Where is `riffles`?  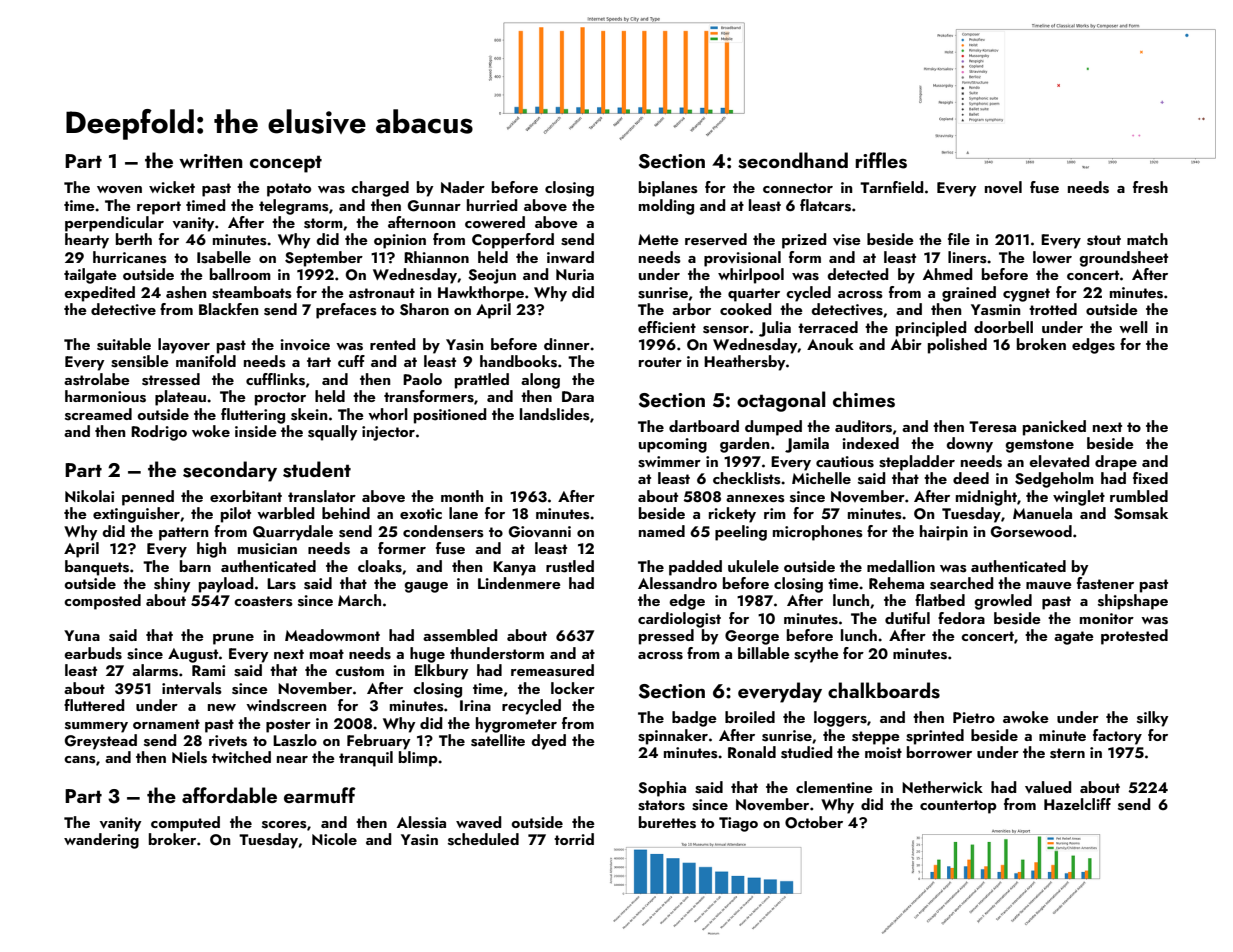 riffles is located at coordinates (881, 160).
